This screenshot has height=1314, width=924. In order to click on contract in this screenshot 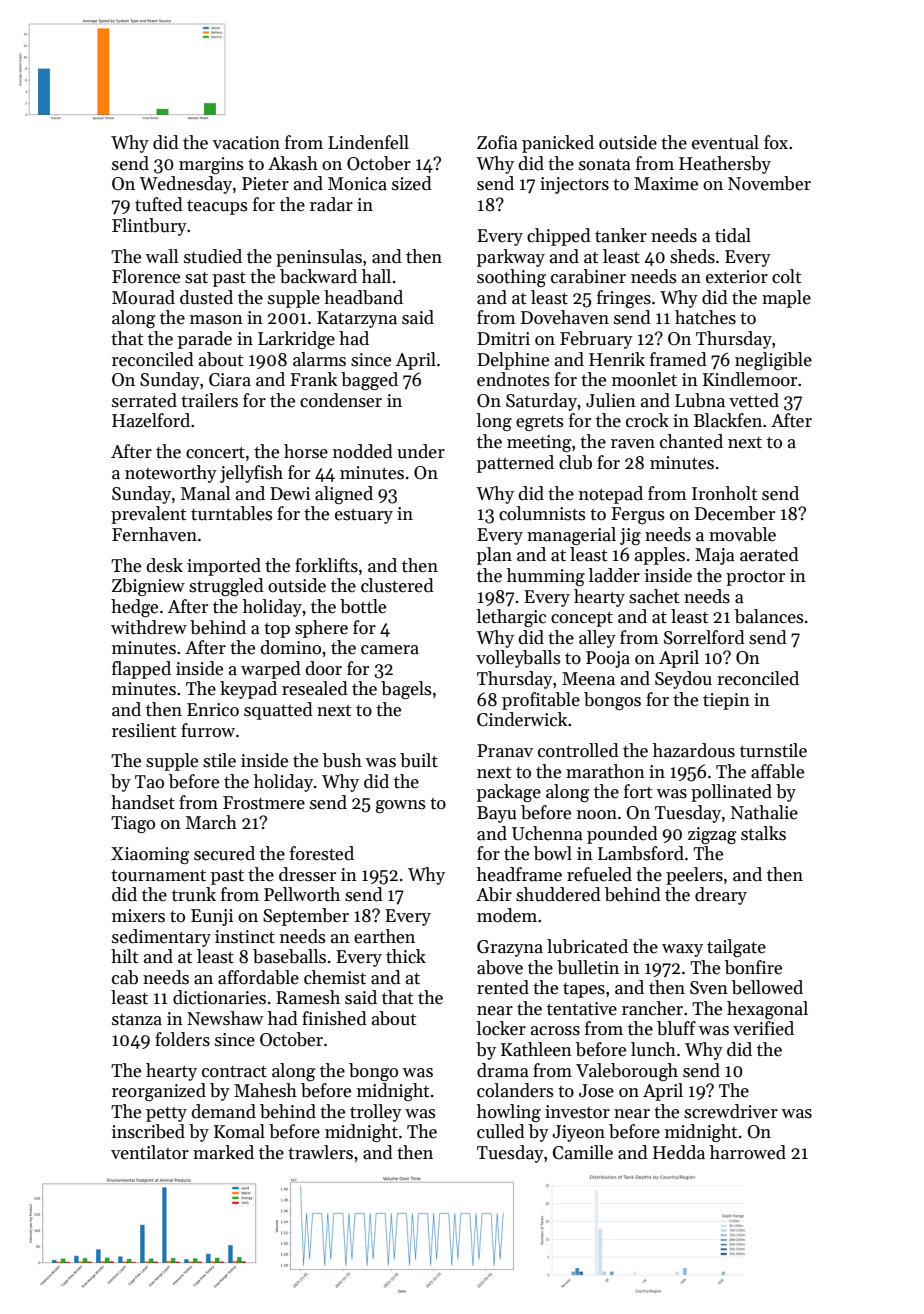, I will do `click(234, 1072)`.
